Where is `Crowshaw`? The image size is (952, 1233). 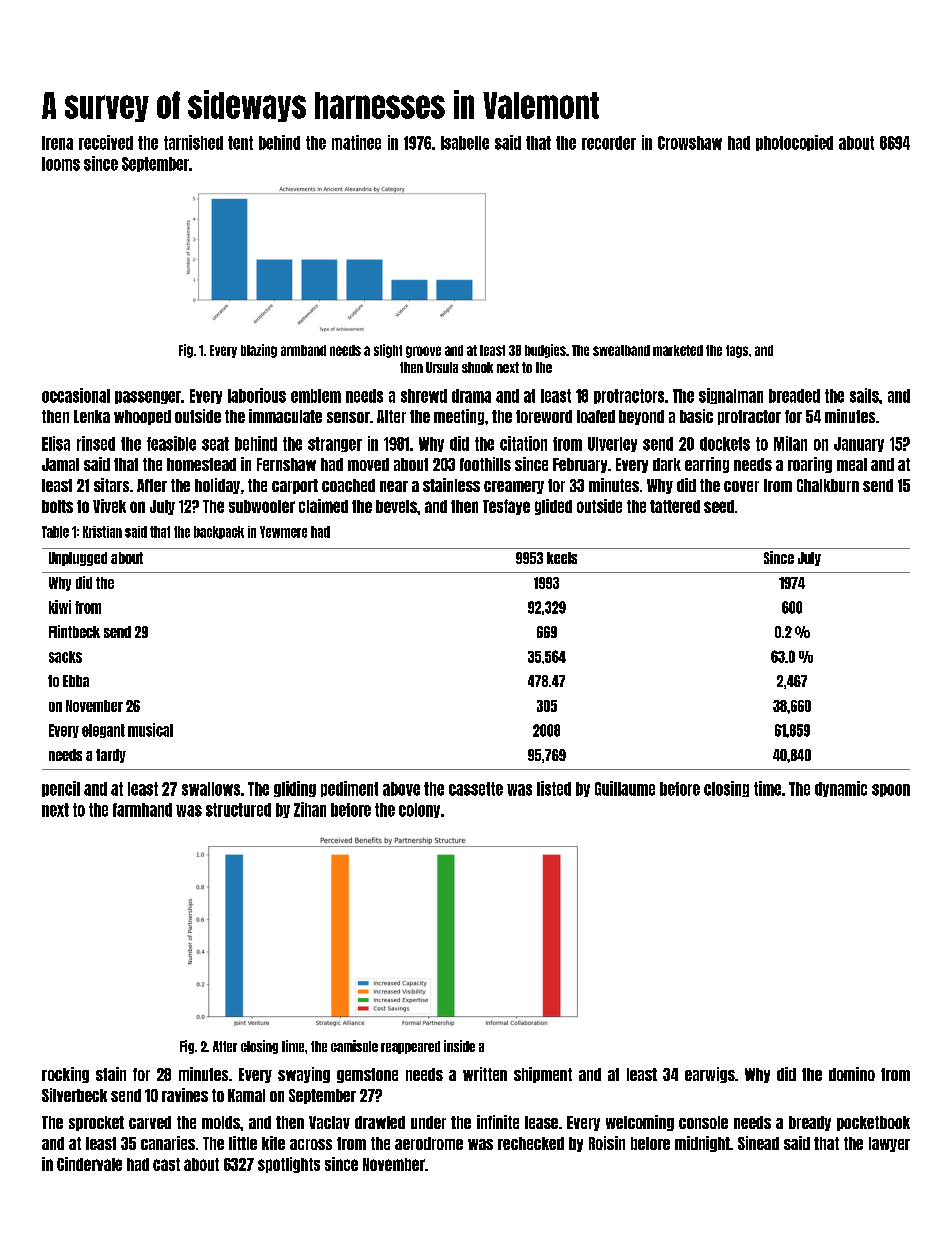 Crowshaw is located at coordinates (690, 143).
